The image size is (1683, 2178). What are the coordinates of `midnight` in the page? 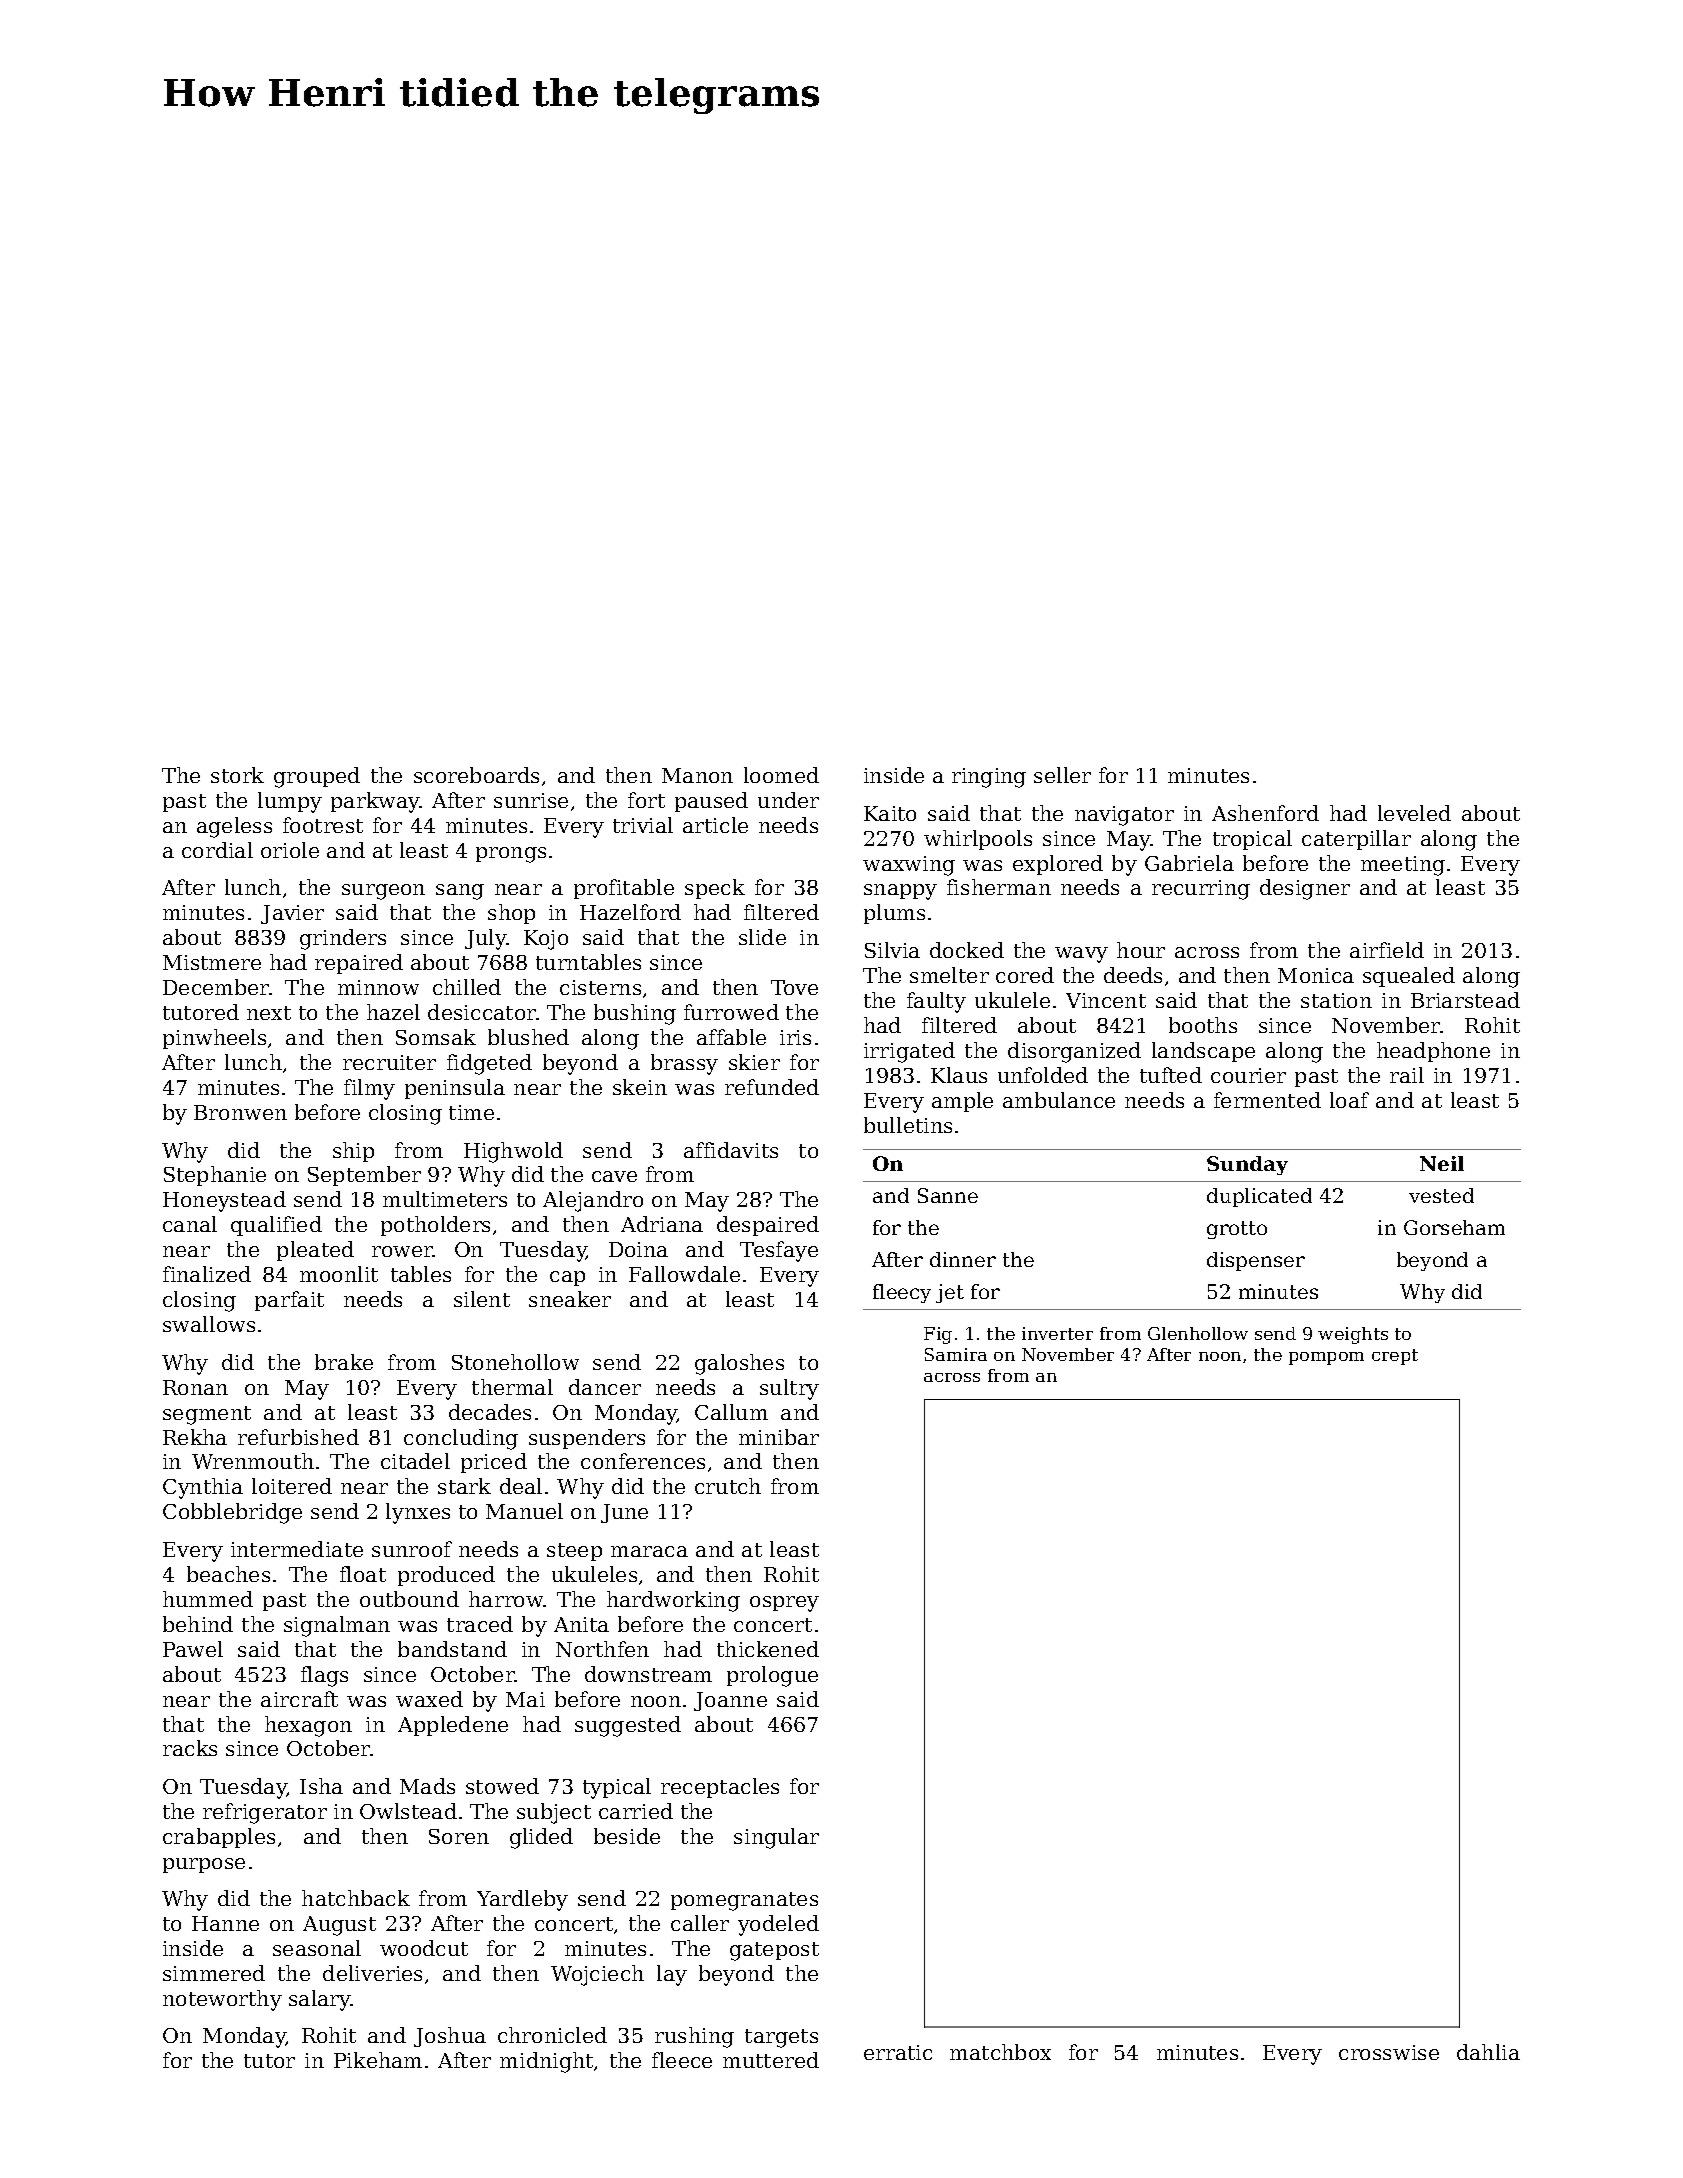 It's located at (546, 2062).
